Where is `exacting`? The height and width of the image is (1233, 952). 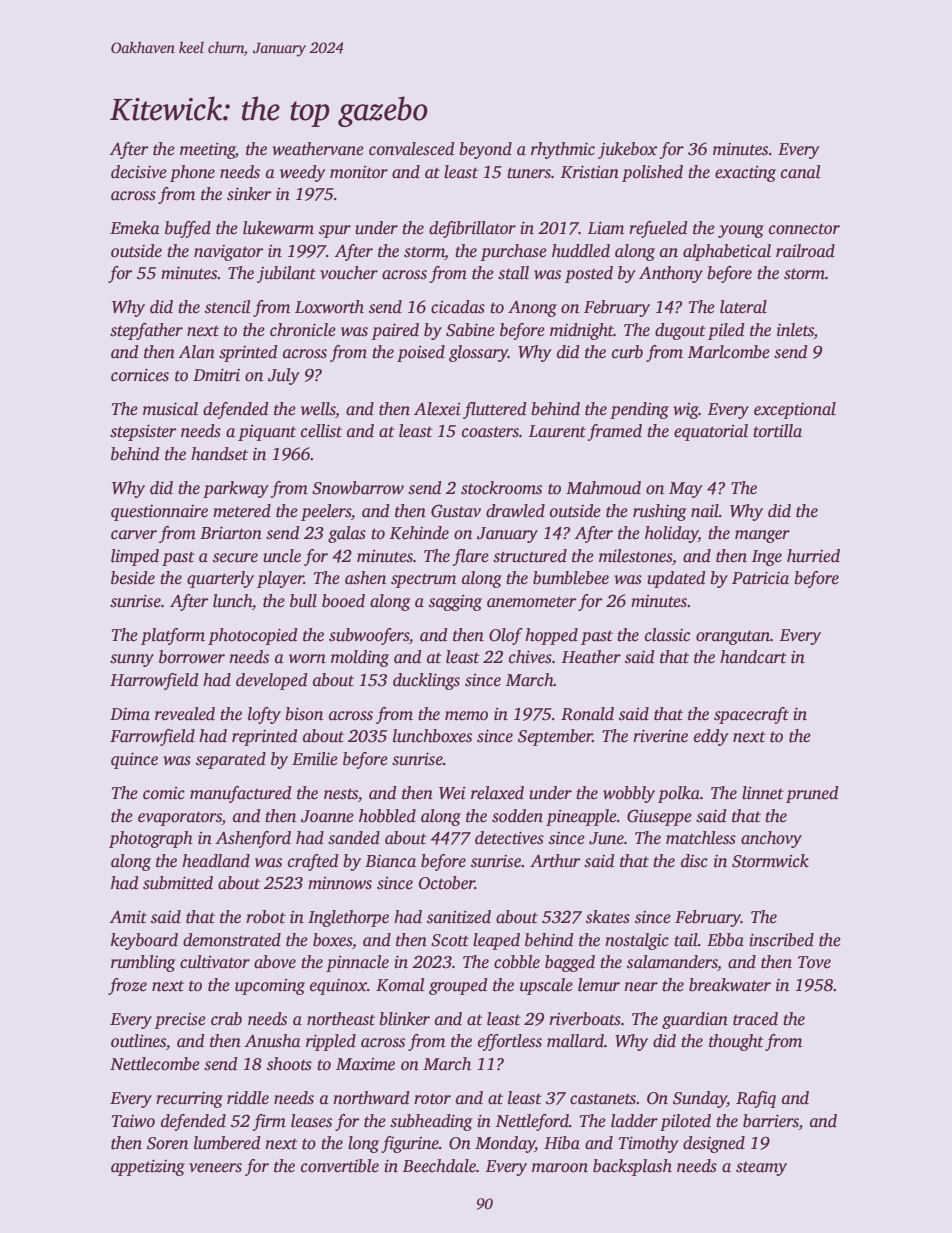
exacting is located at coordinates (745, 174).
